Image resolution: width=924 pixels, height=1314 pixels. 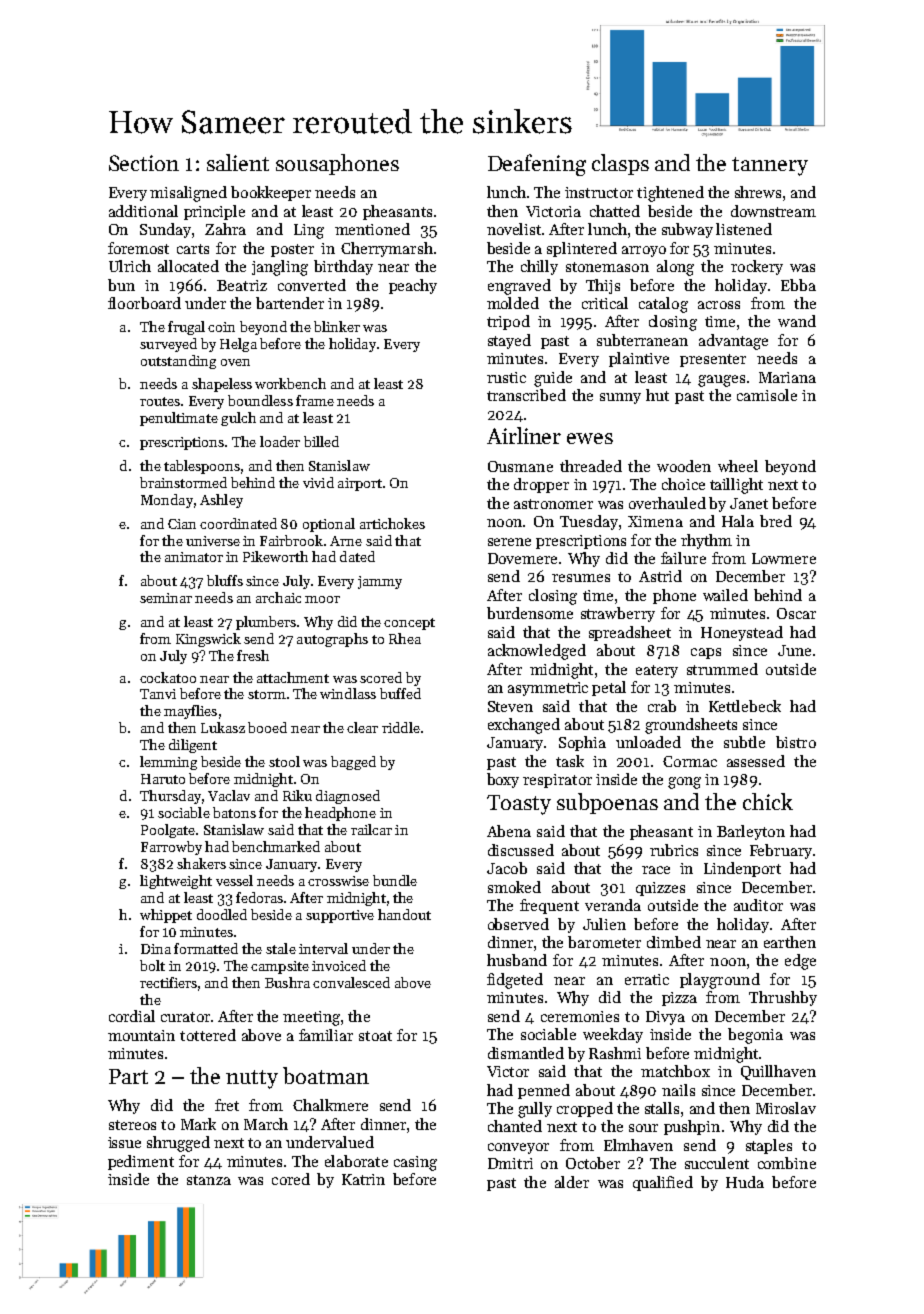 I want to click on shrews, so click(x=758, y=192).
